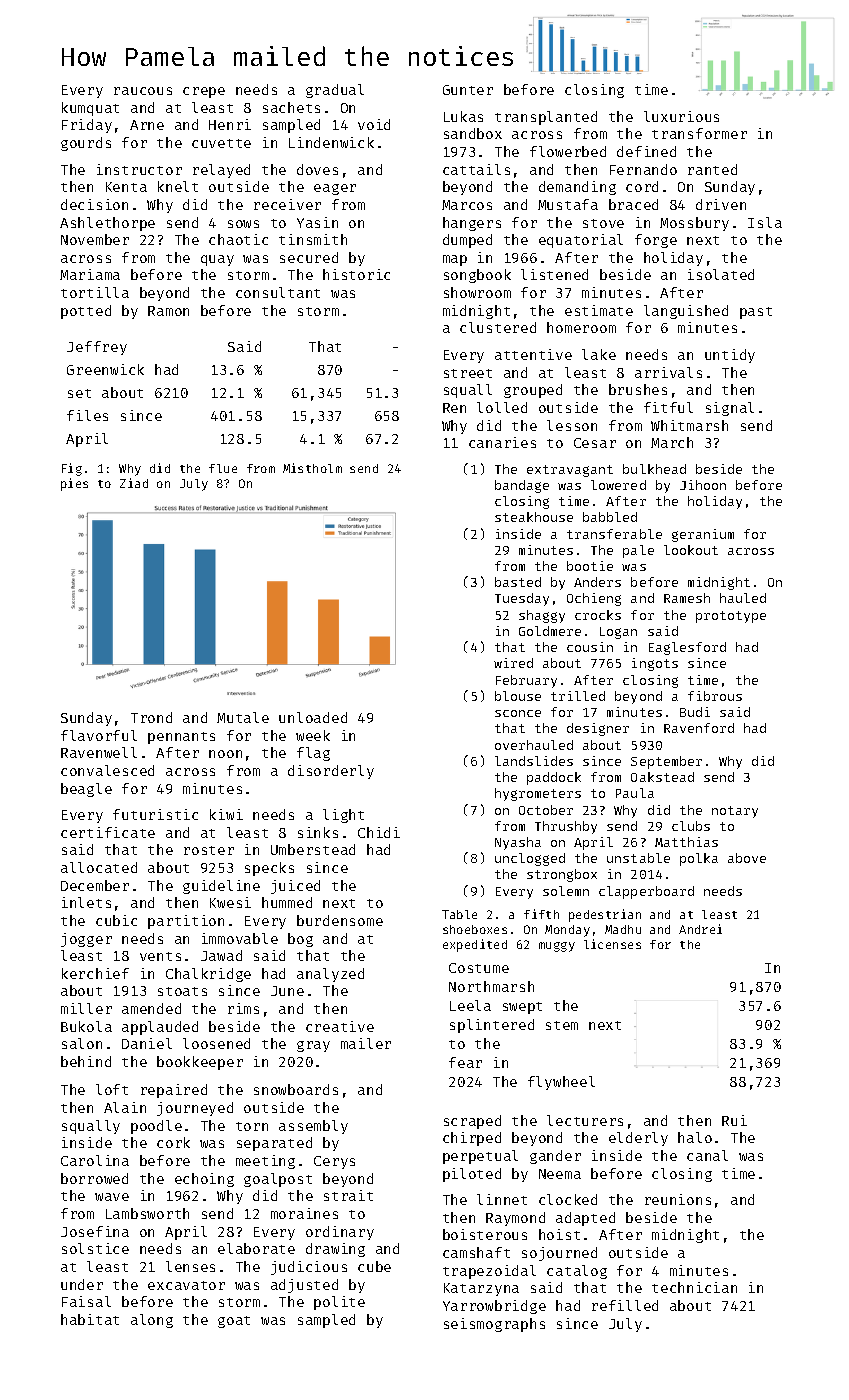 This image has height=1400, width=849. I want to click on sconce, so click(518, 713).
